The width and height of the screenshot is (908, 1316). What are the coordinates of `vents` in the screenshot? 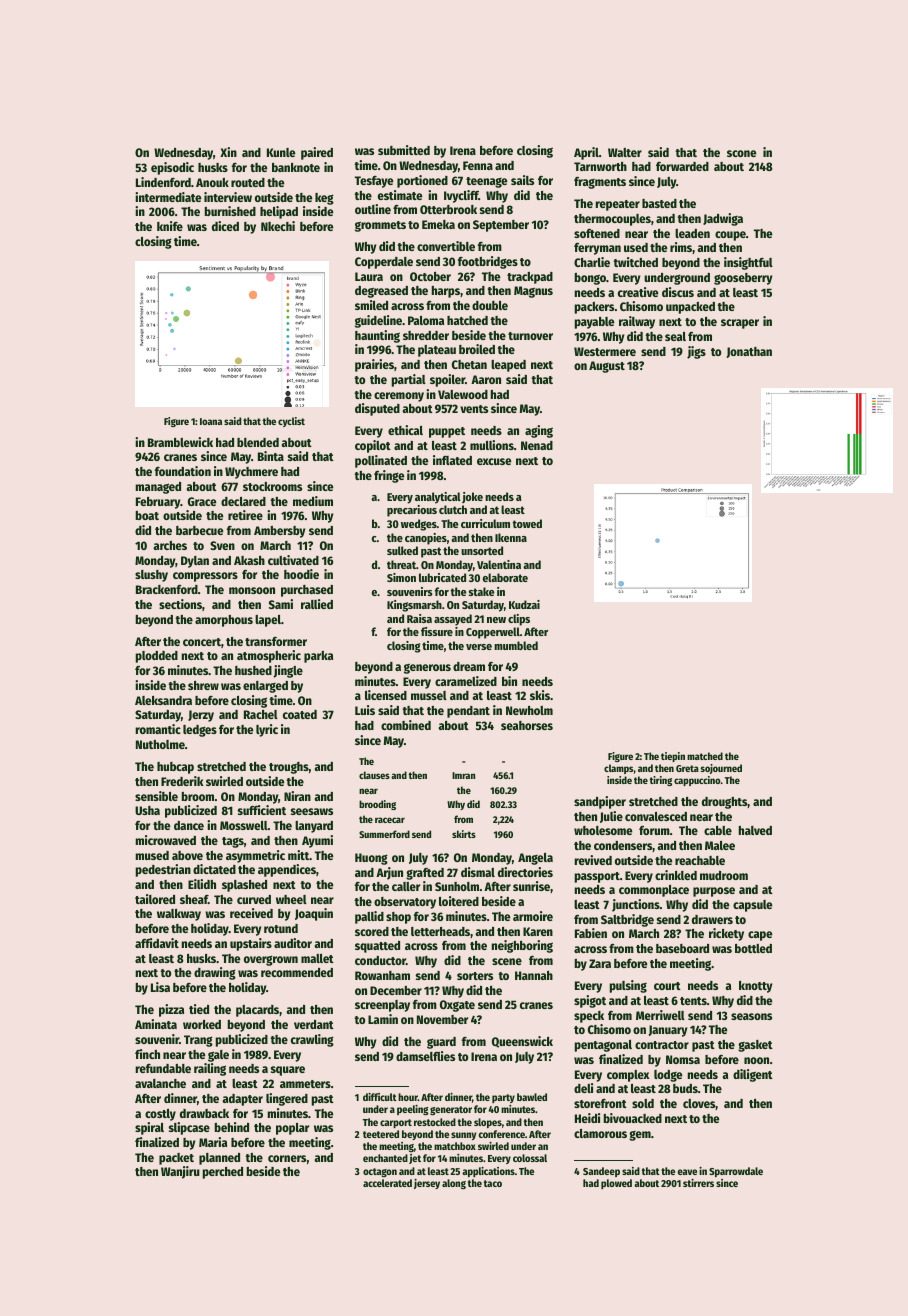 It's located at (474, 409).
